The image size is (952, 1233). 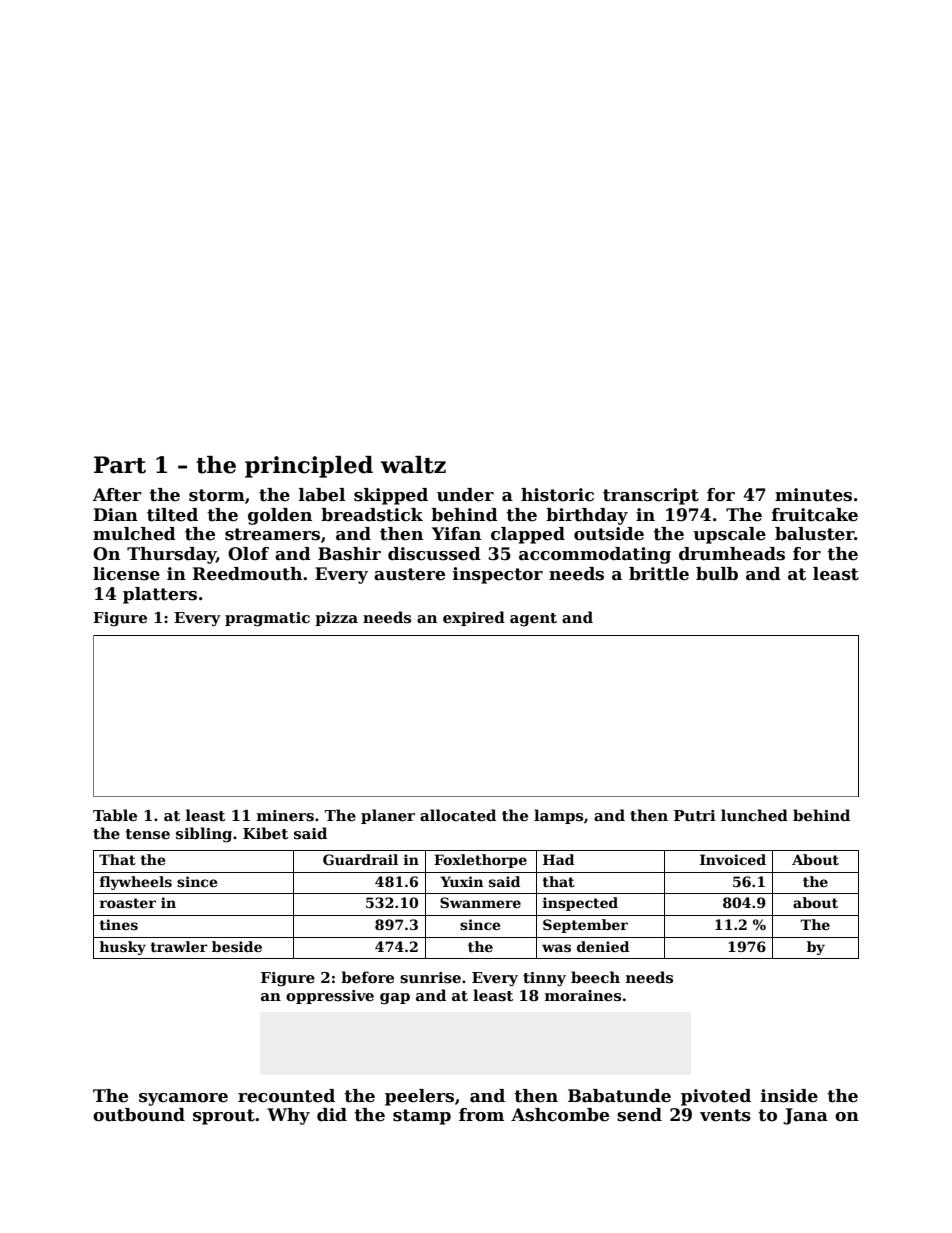 I want to click on historic, so click(x=557, y=495).
